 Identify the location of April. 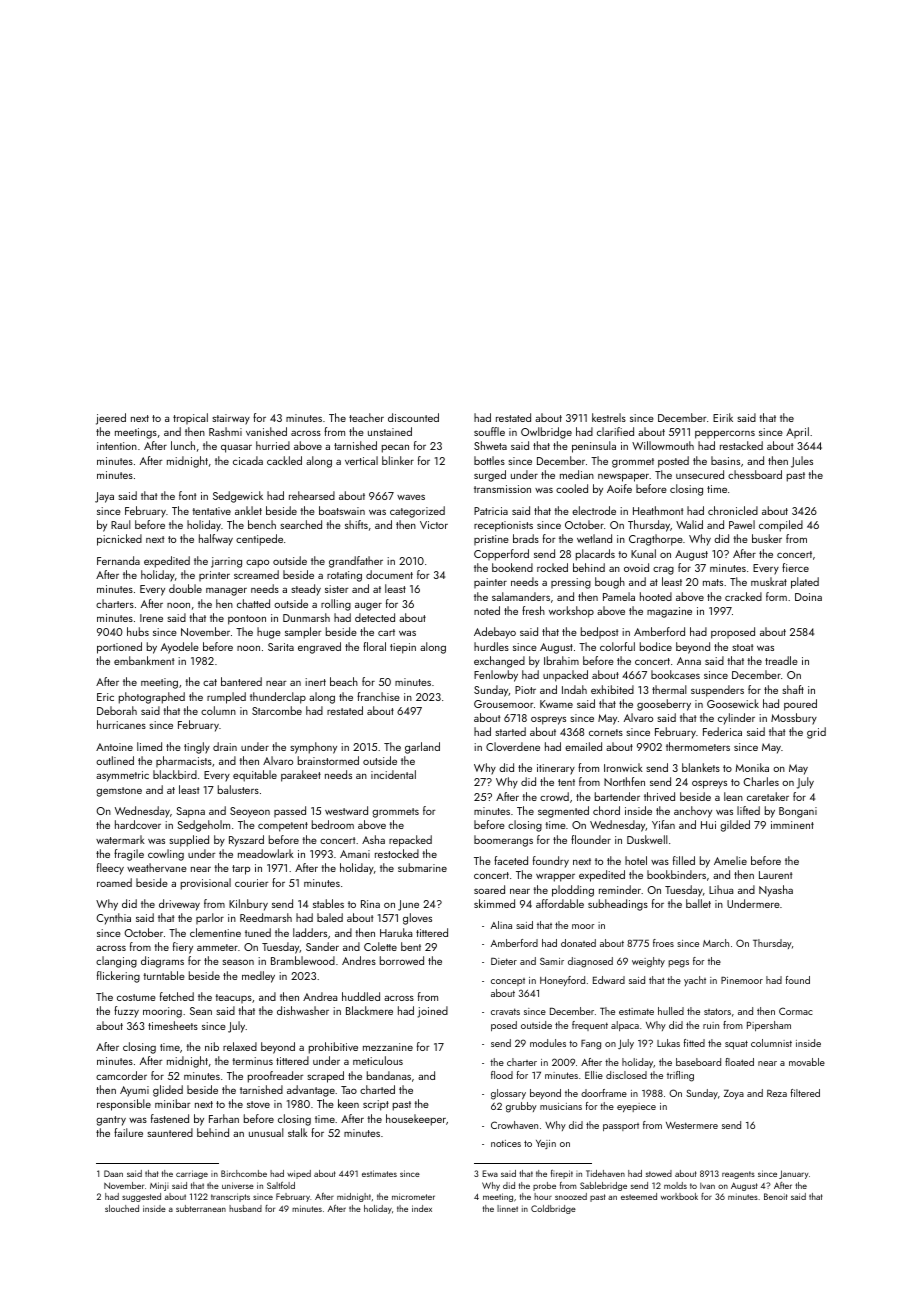
(797, 432).
